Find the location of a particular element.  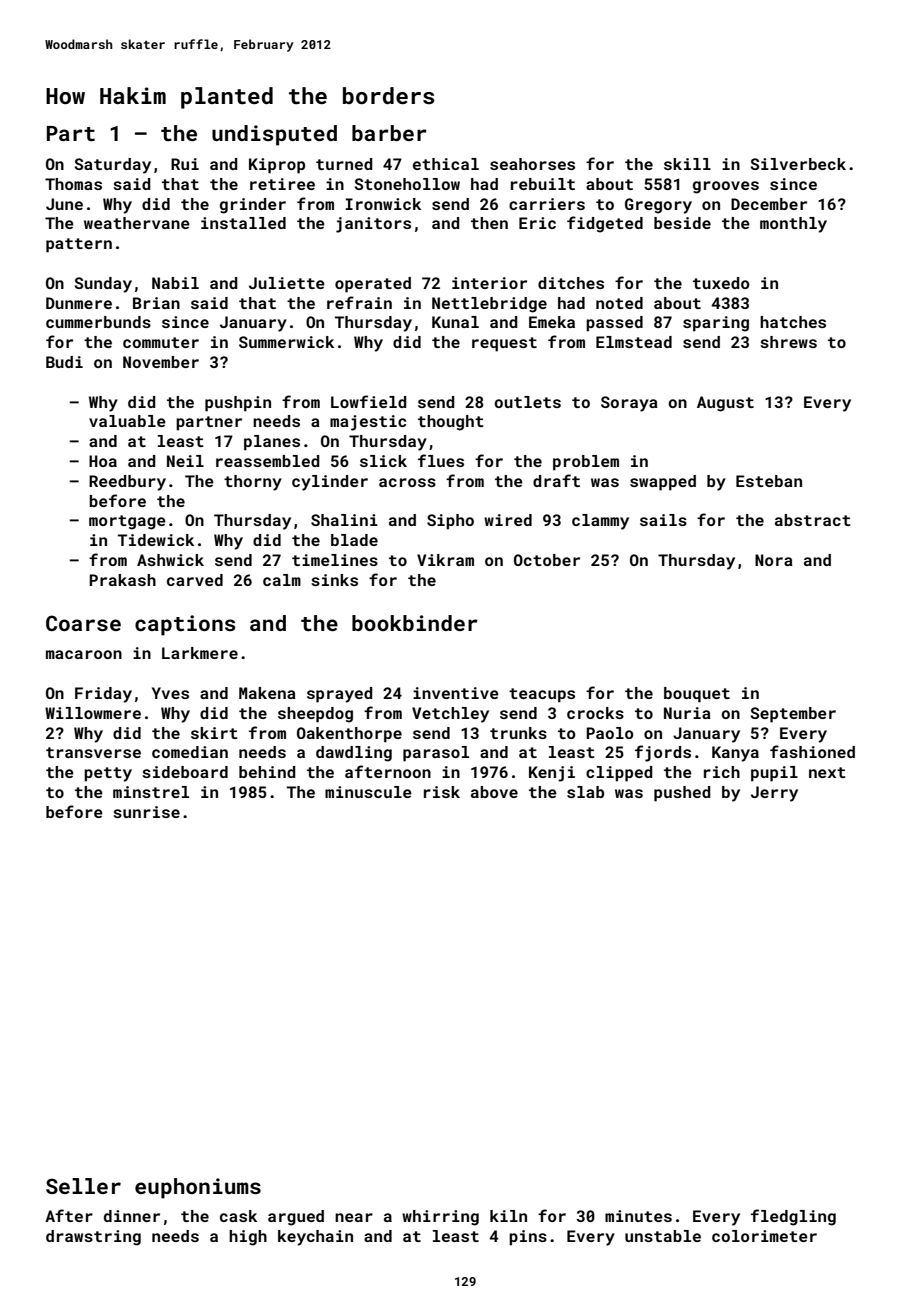

Emeka is located at coordinates (552, 322).
